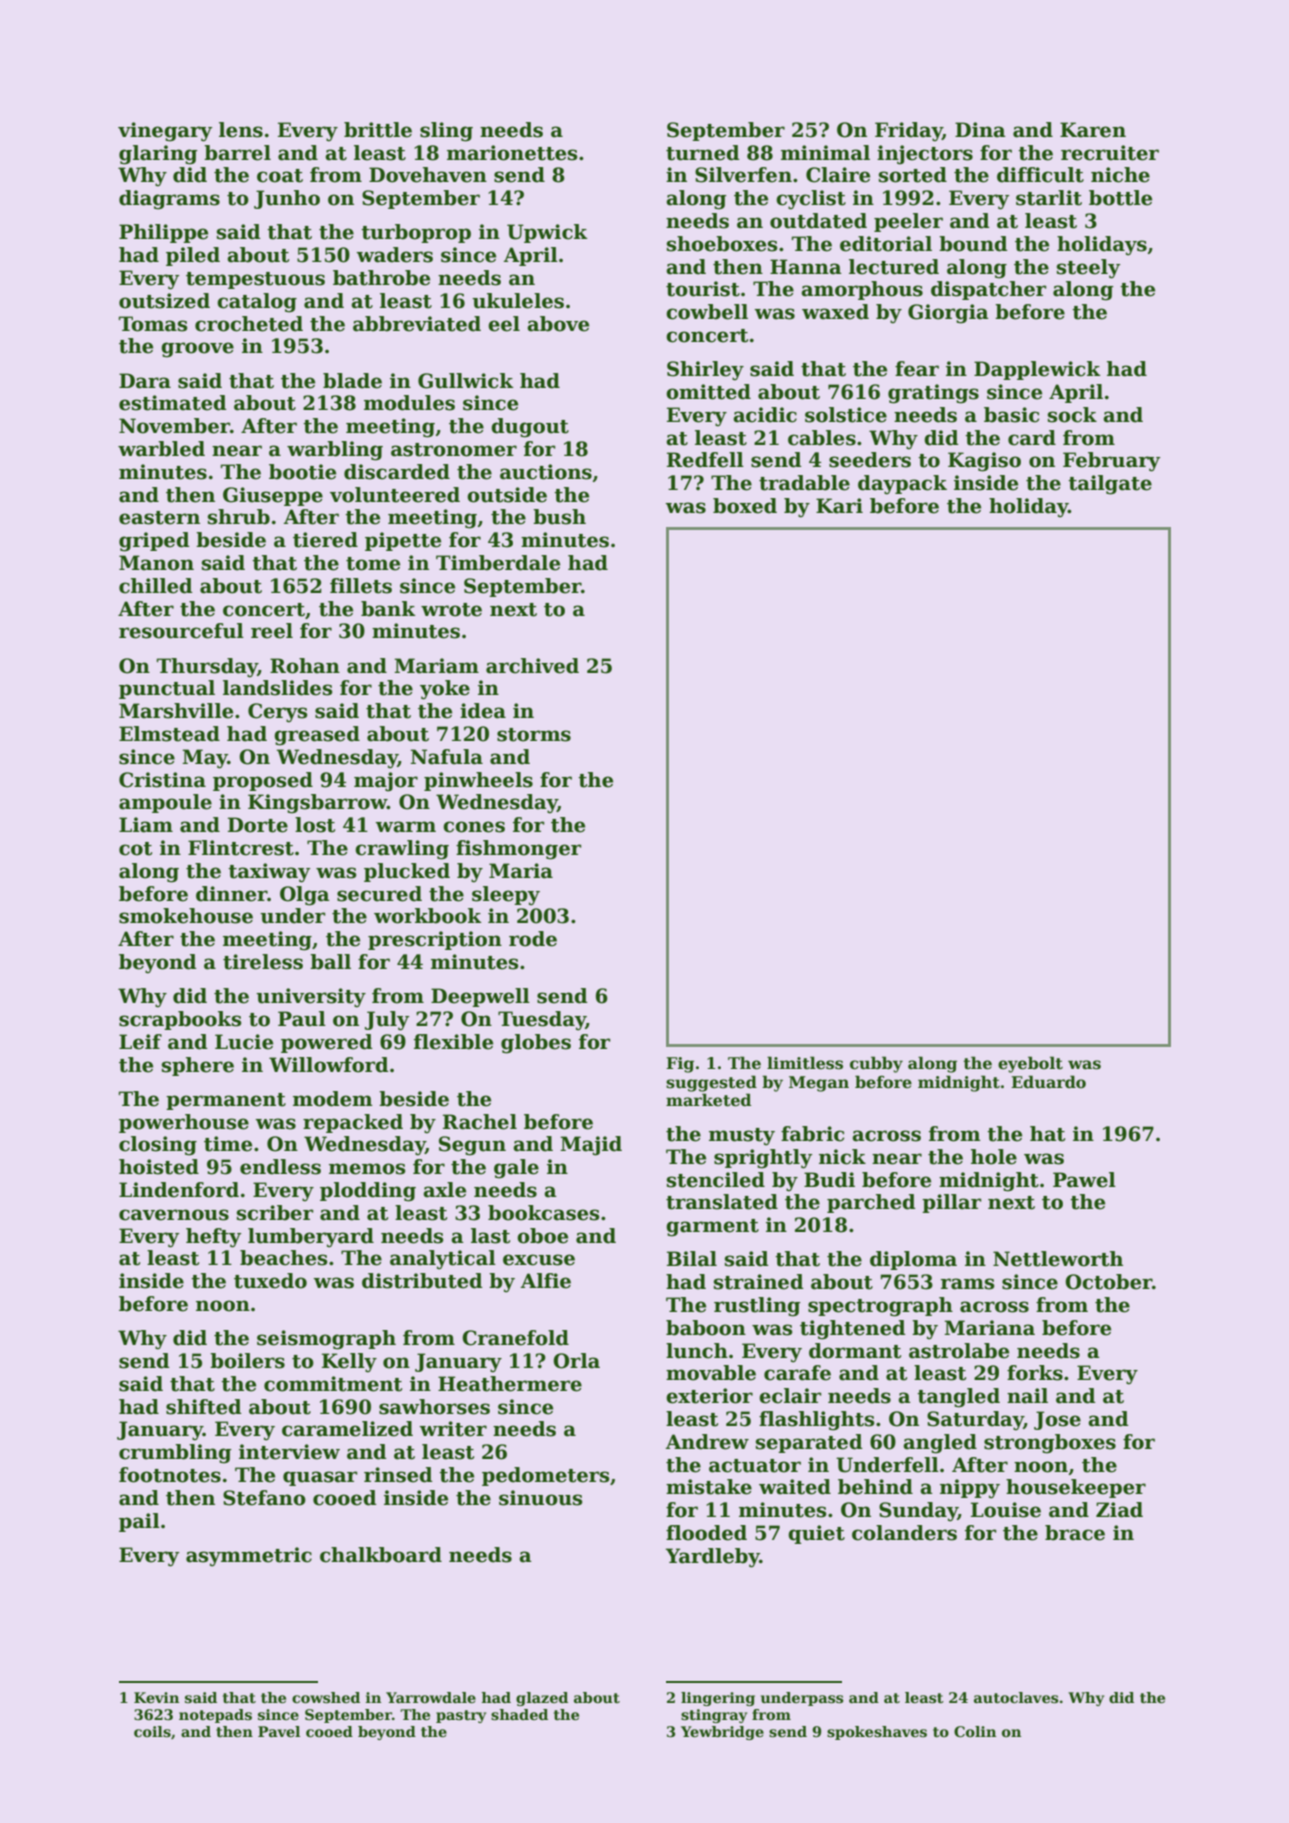 The height and width of the page is (1823, 1289). I want to click on archived, so click(532, 666).
